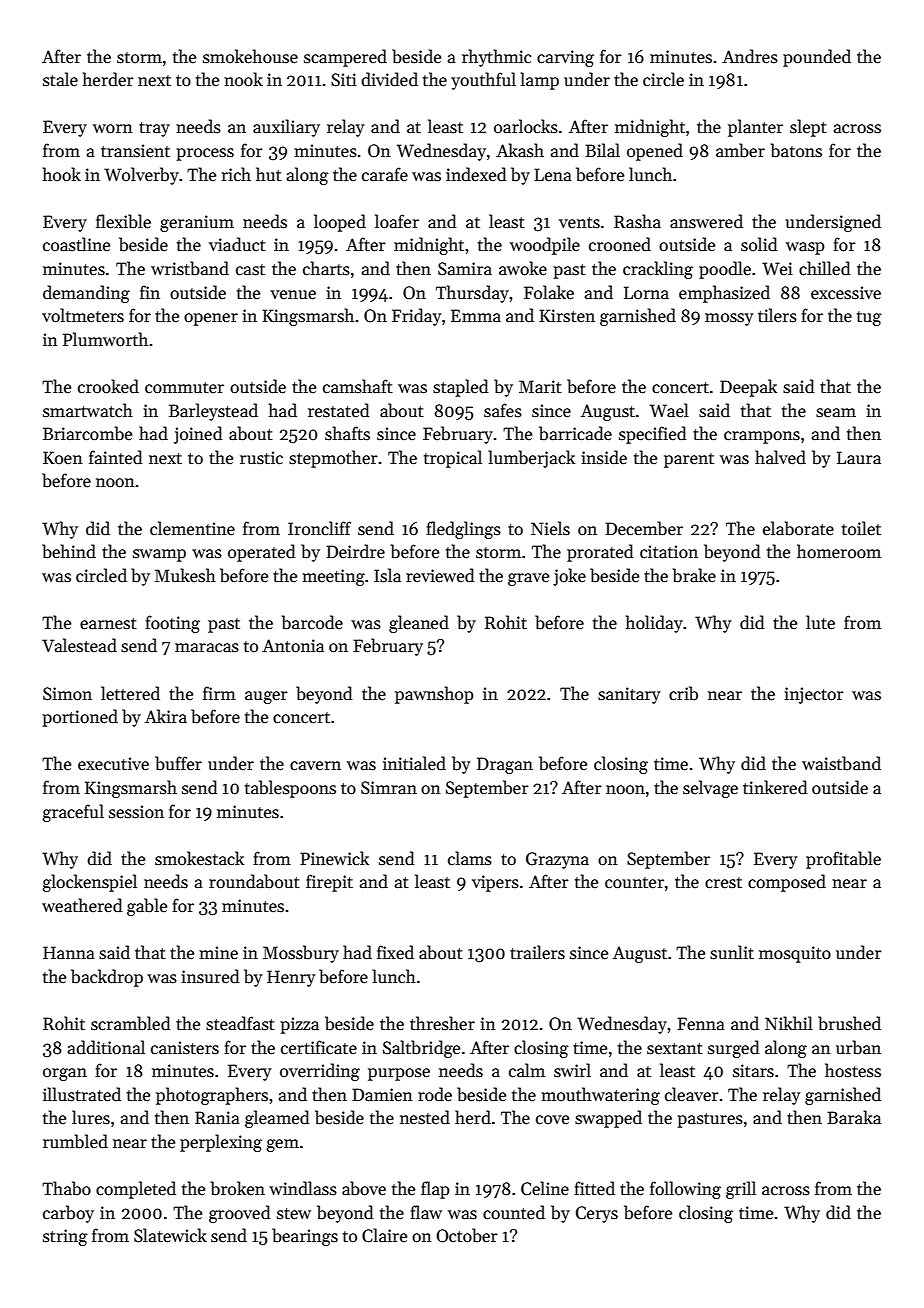 The image size is (924, 1308). Describe the element at coordinates (75, 1141) in the screenshot. I see `rumbled` at that location.
